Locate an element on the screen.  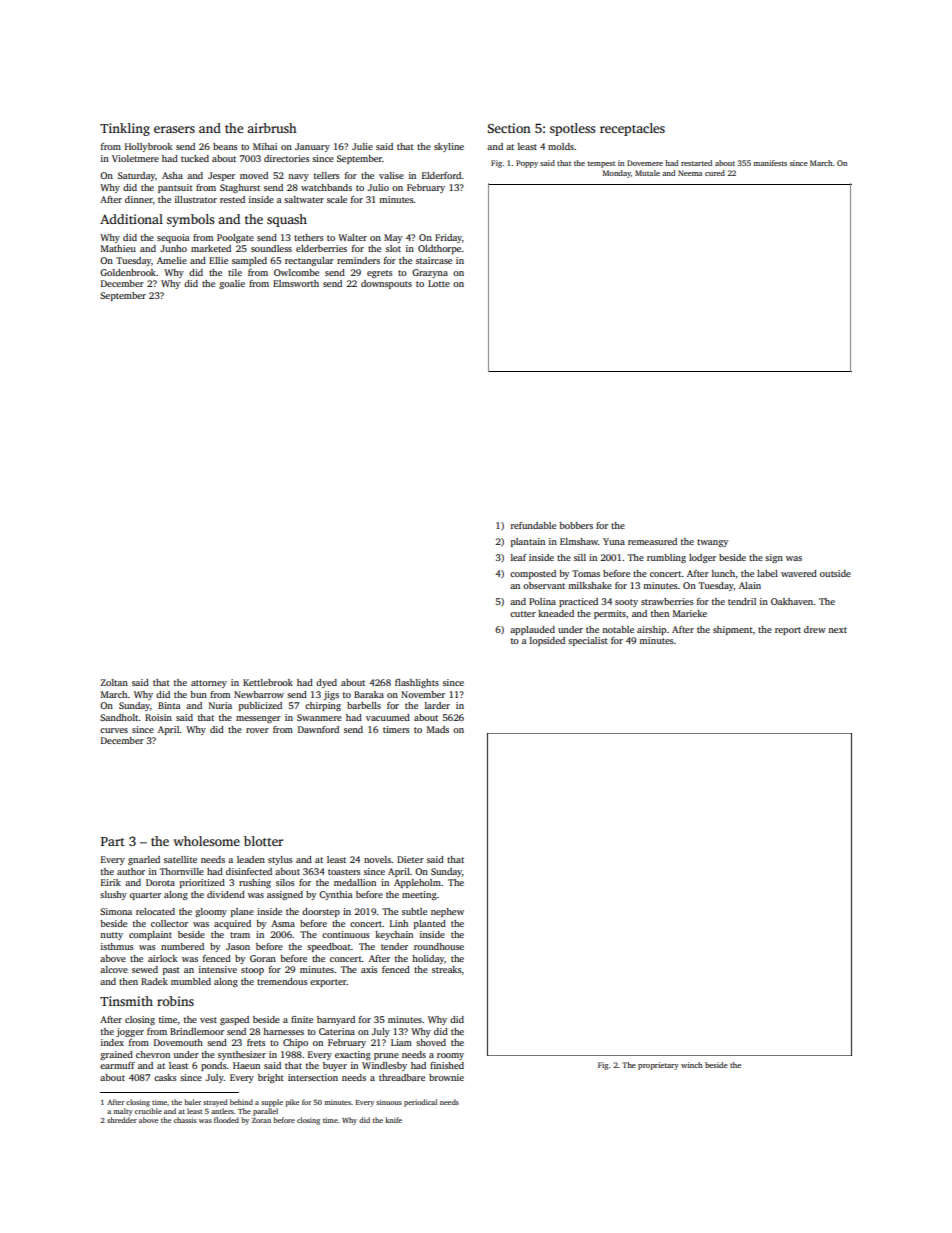
Kettlebrook is located at coordinates (268, 682).
